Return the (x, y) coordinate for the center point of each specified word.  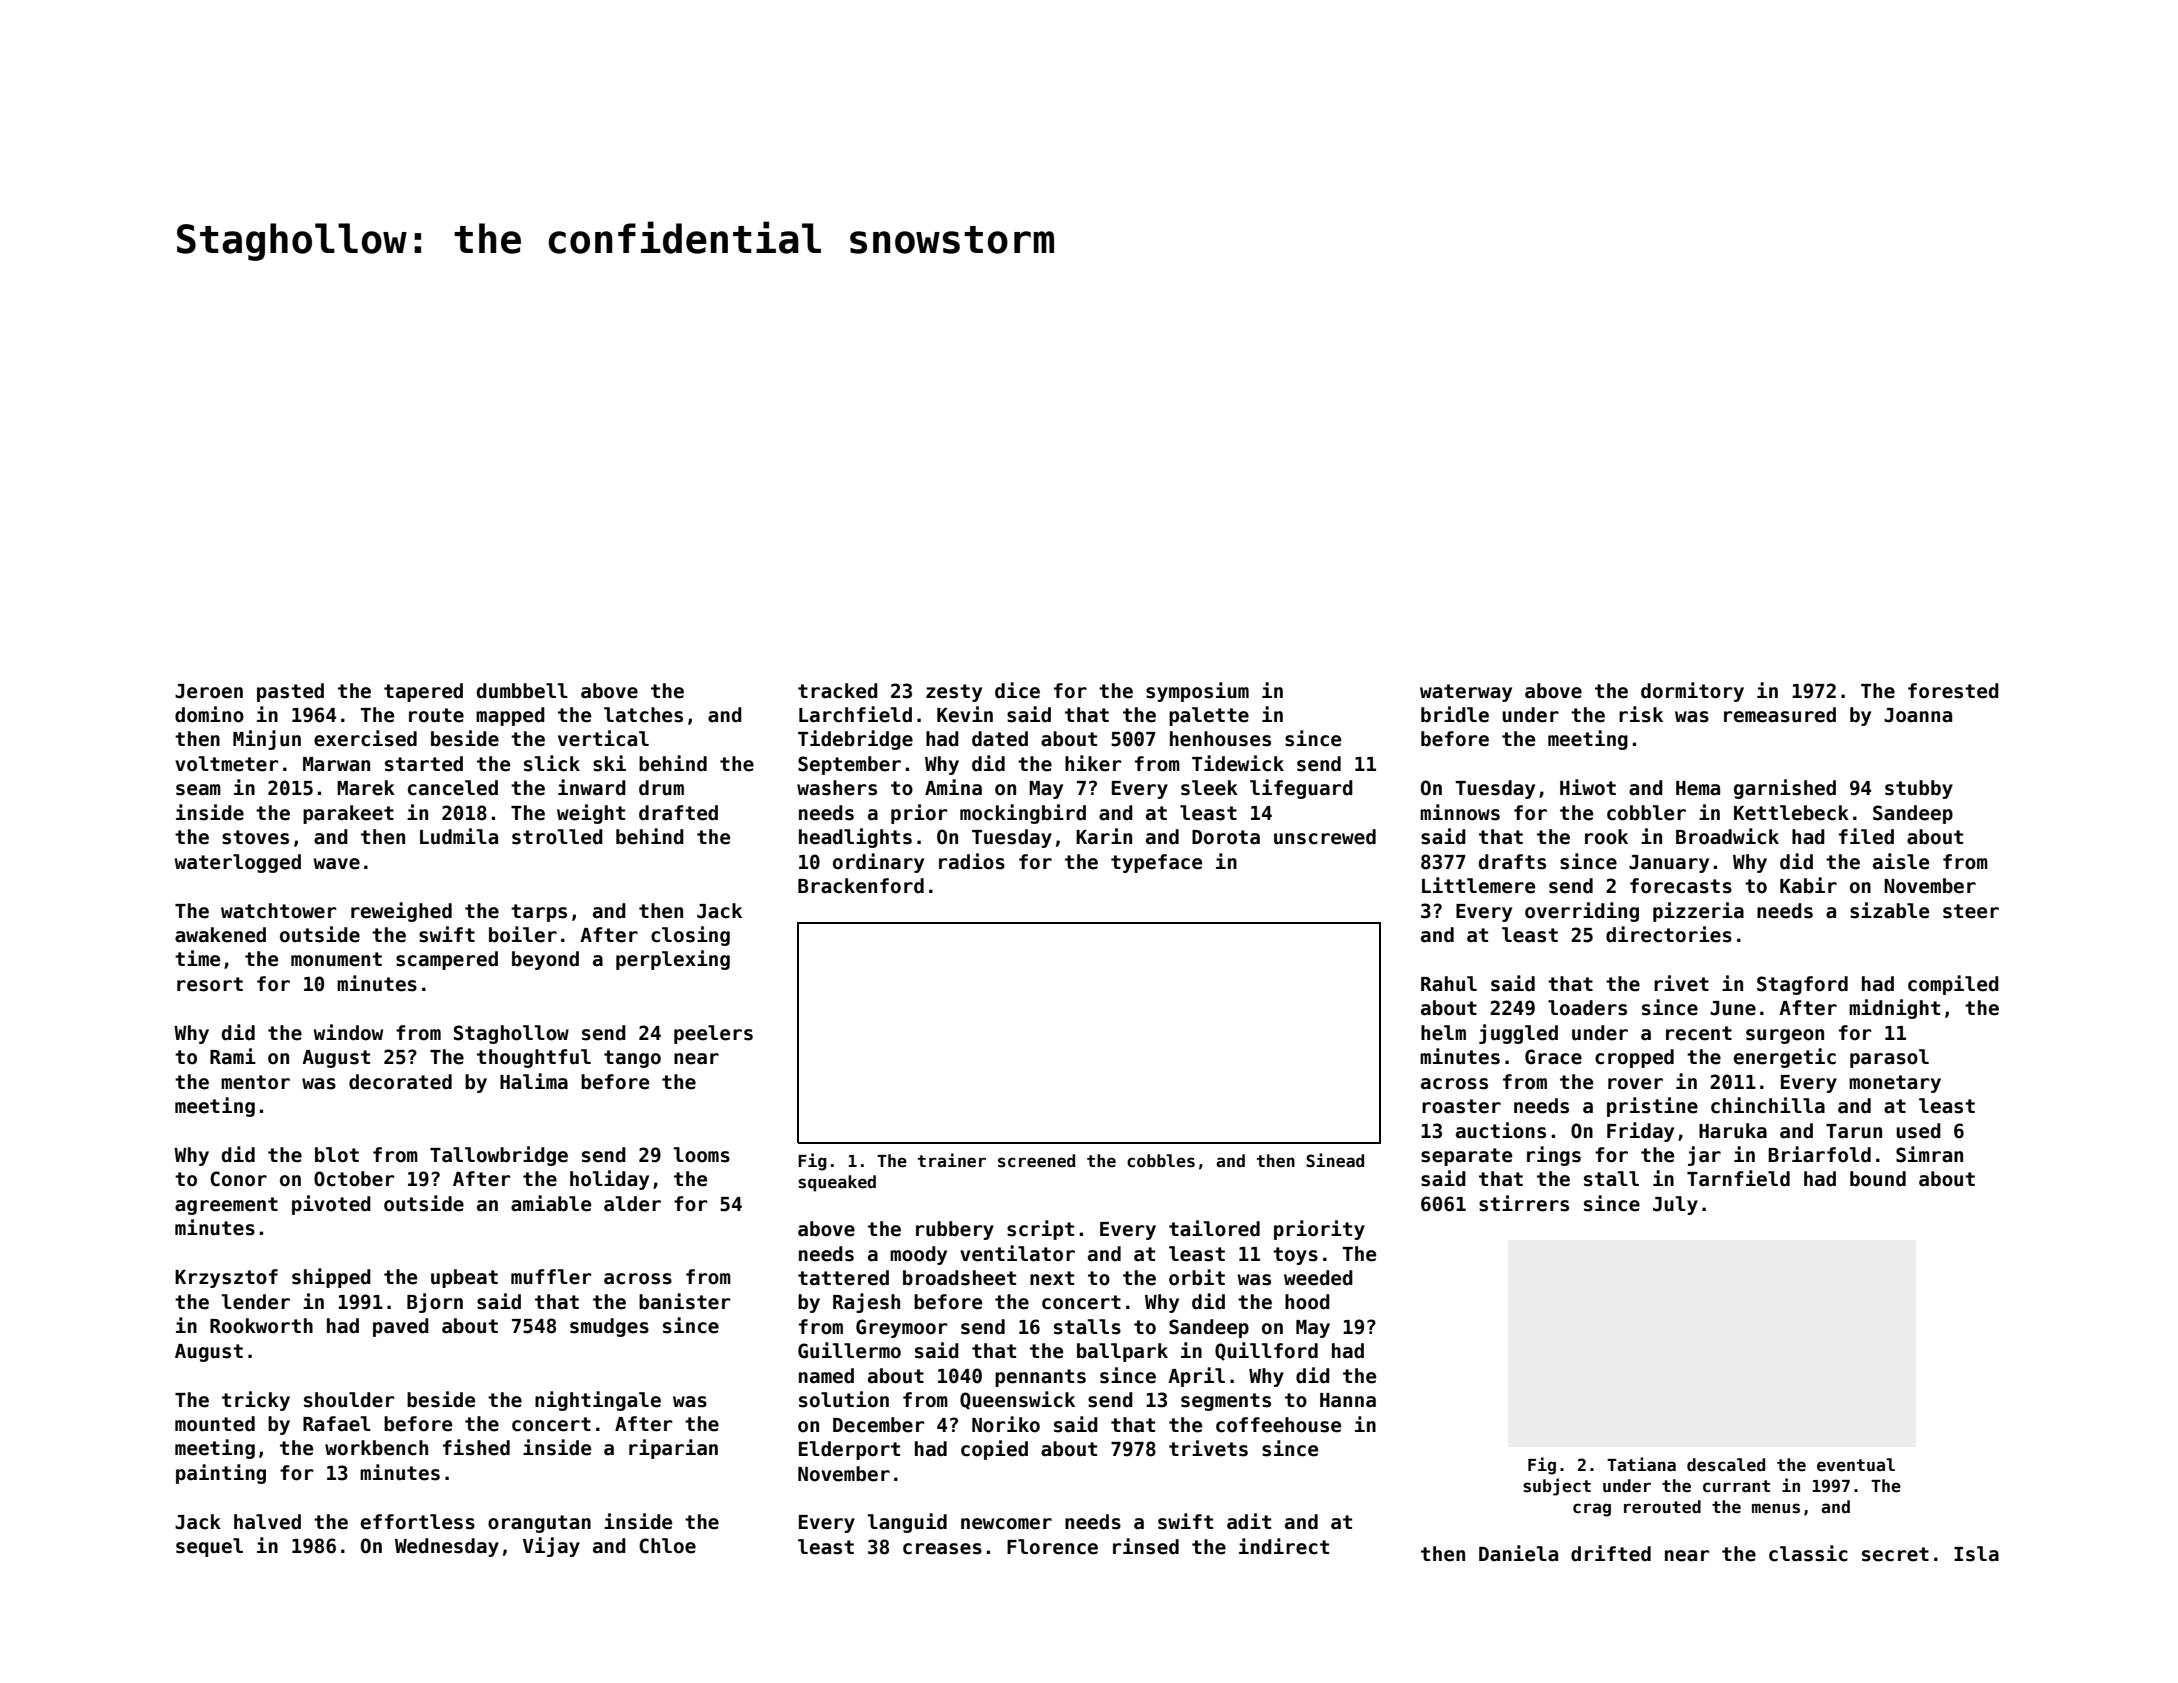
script (1040, 1230)
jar (1704, 1156)
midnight (1894, 1009)
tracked (838, 691)
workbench (376, 1448)
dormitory (1692, 692)
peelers (713, 1034)
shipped (331, 1278)
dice (1017, 690)
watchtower (278, 911)
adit (1249, 1521)
